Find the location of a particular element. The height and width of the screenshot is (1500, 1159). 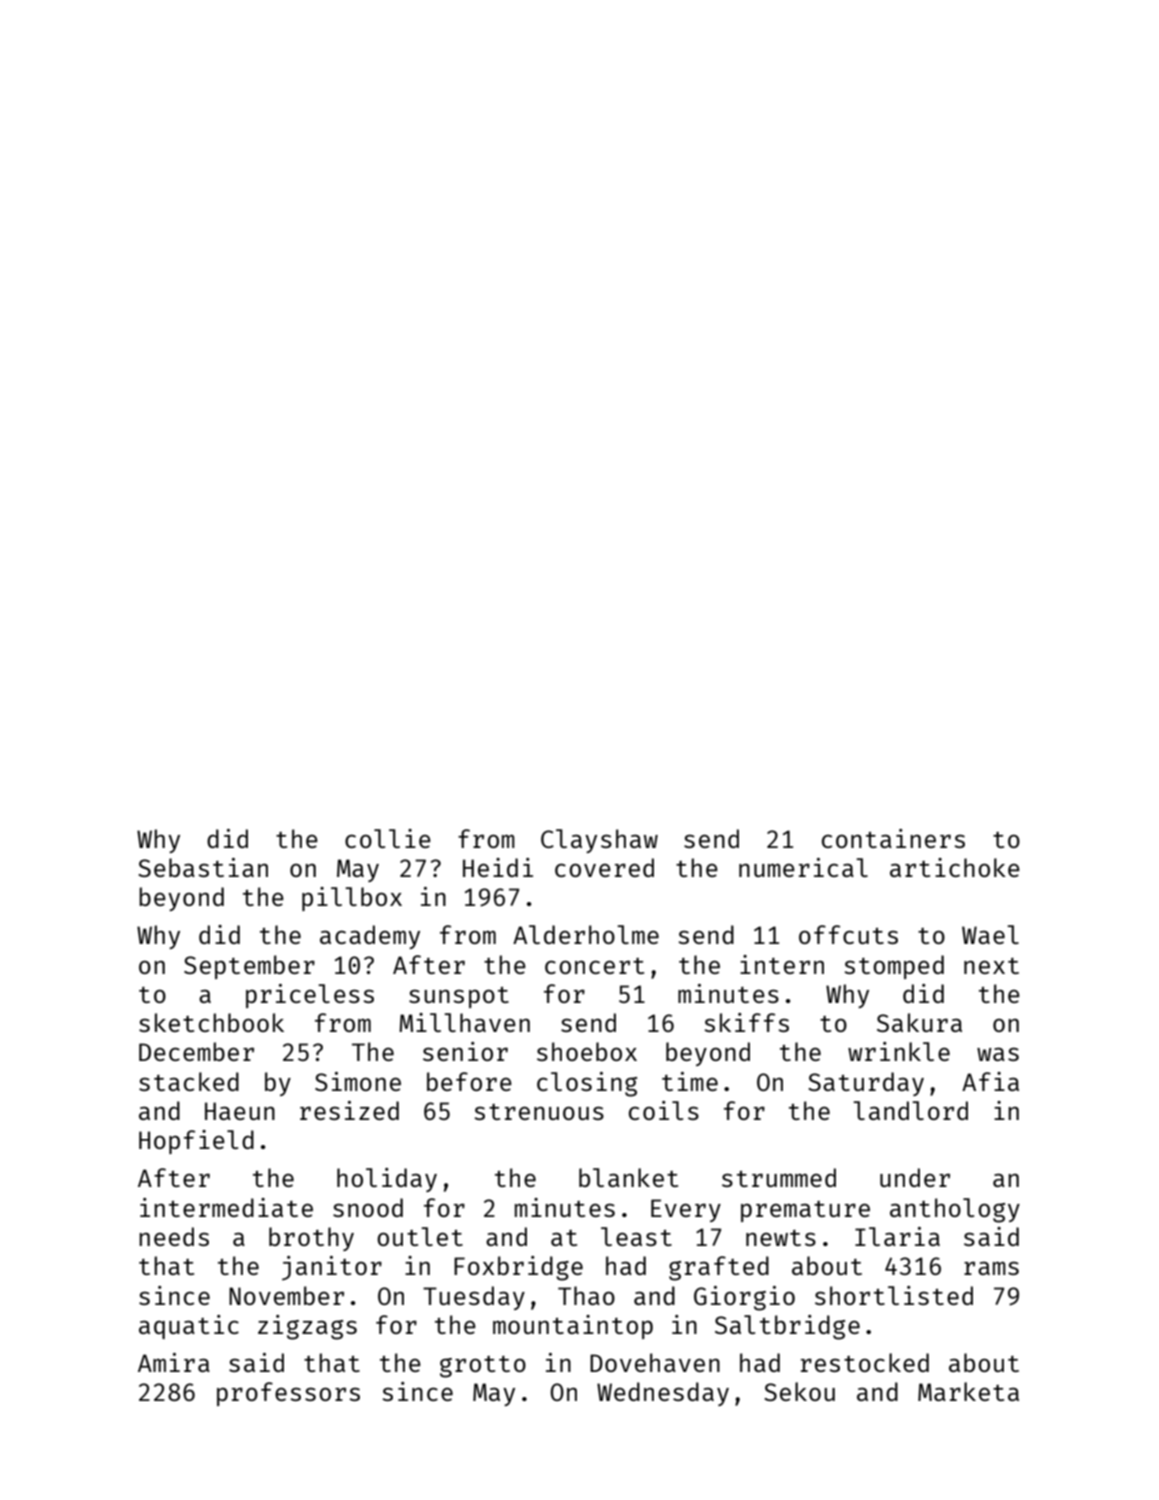

holiday is located at coordinates (387, 1180).
